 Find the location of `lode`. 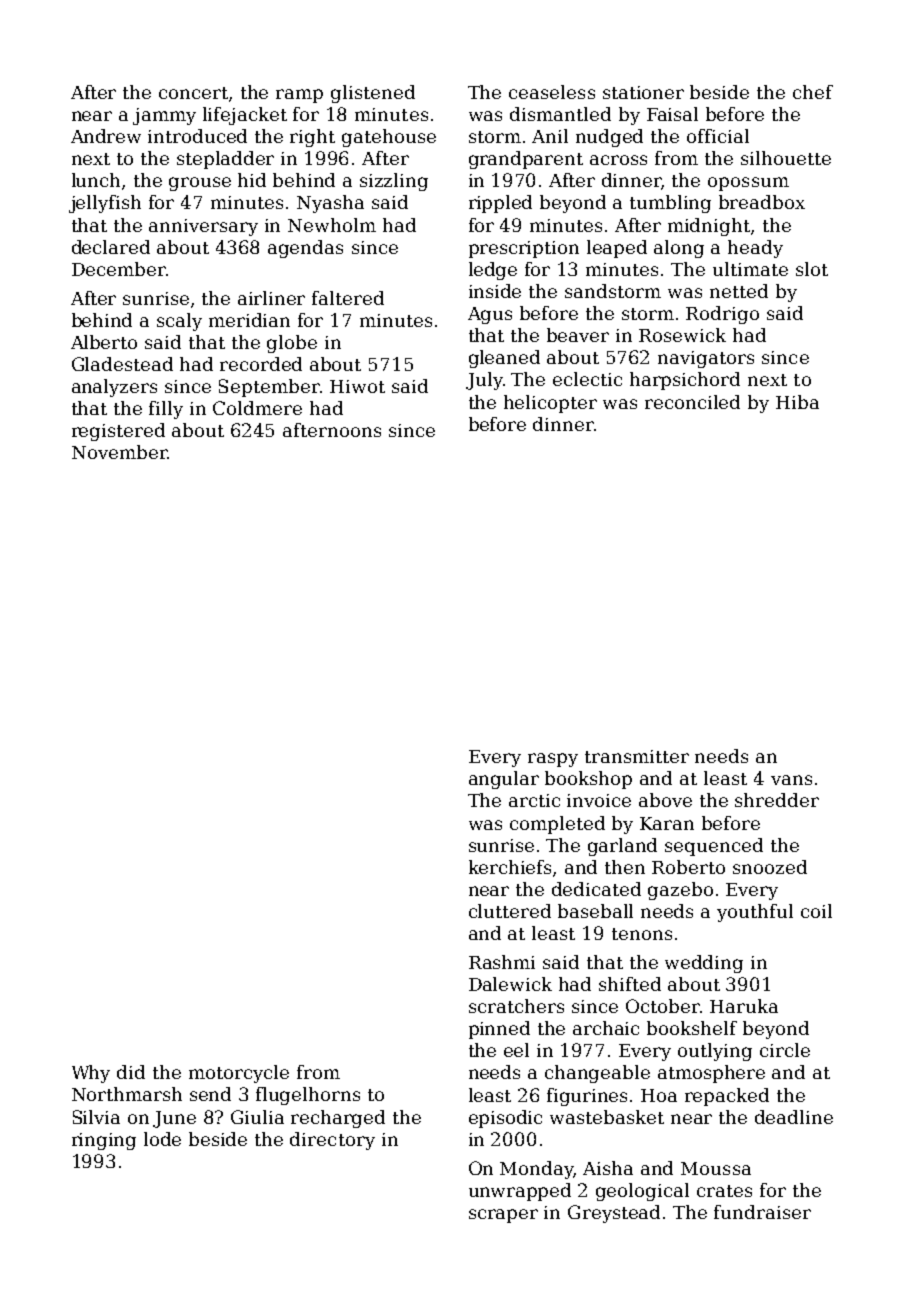

lode is located at coordinates (162, 1139).
